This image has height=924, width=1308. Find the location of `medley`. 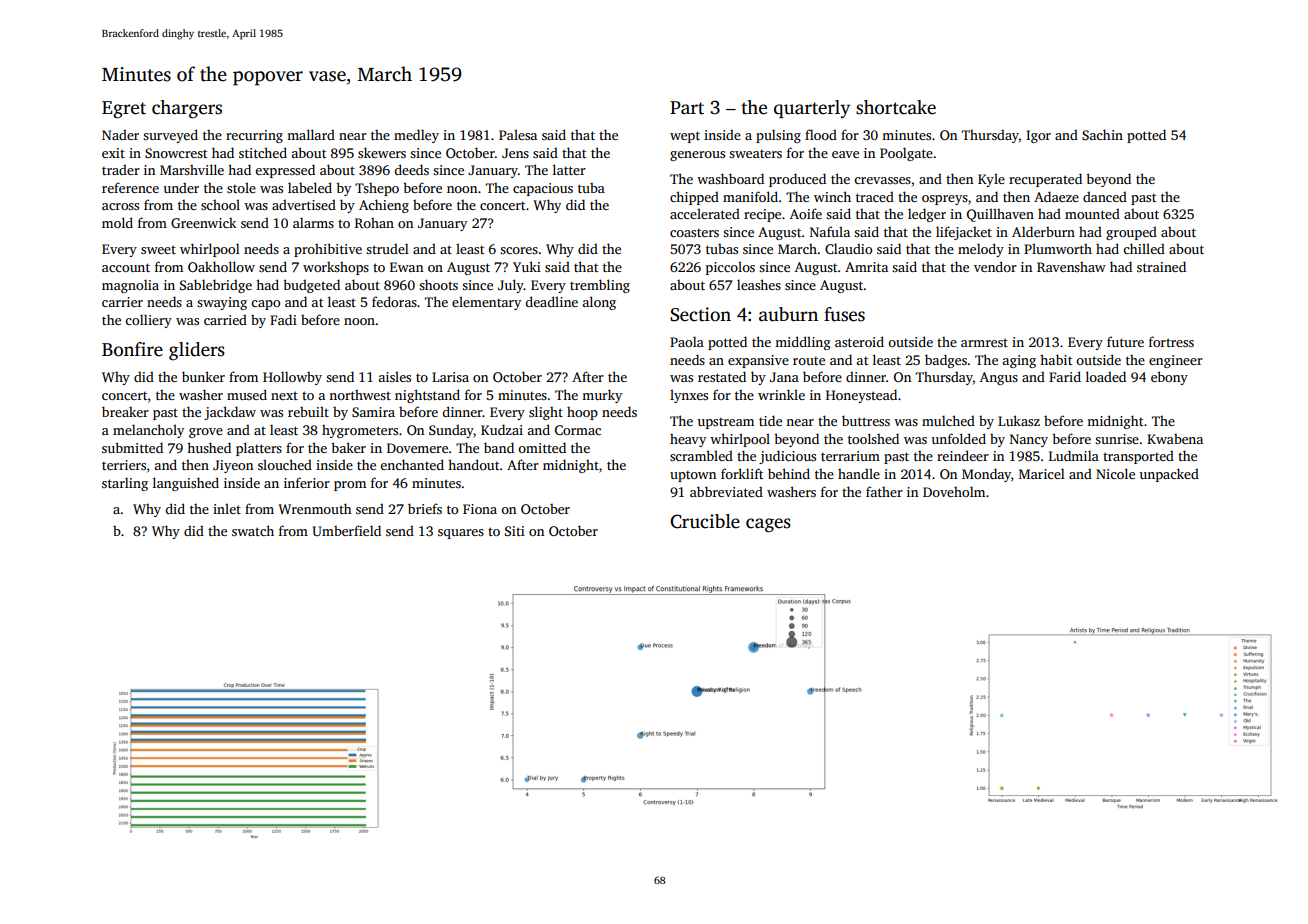

medley is located at coordinates (416, 136).
